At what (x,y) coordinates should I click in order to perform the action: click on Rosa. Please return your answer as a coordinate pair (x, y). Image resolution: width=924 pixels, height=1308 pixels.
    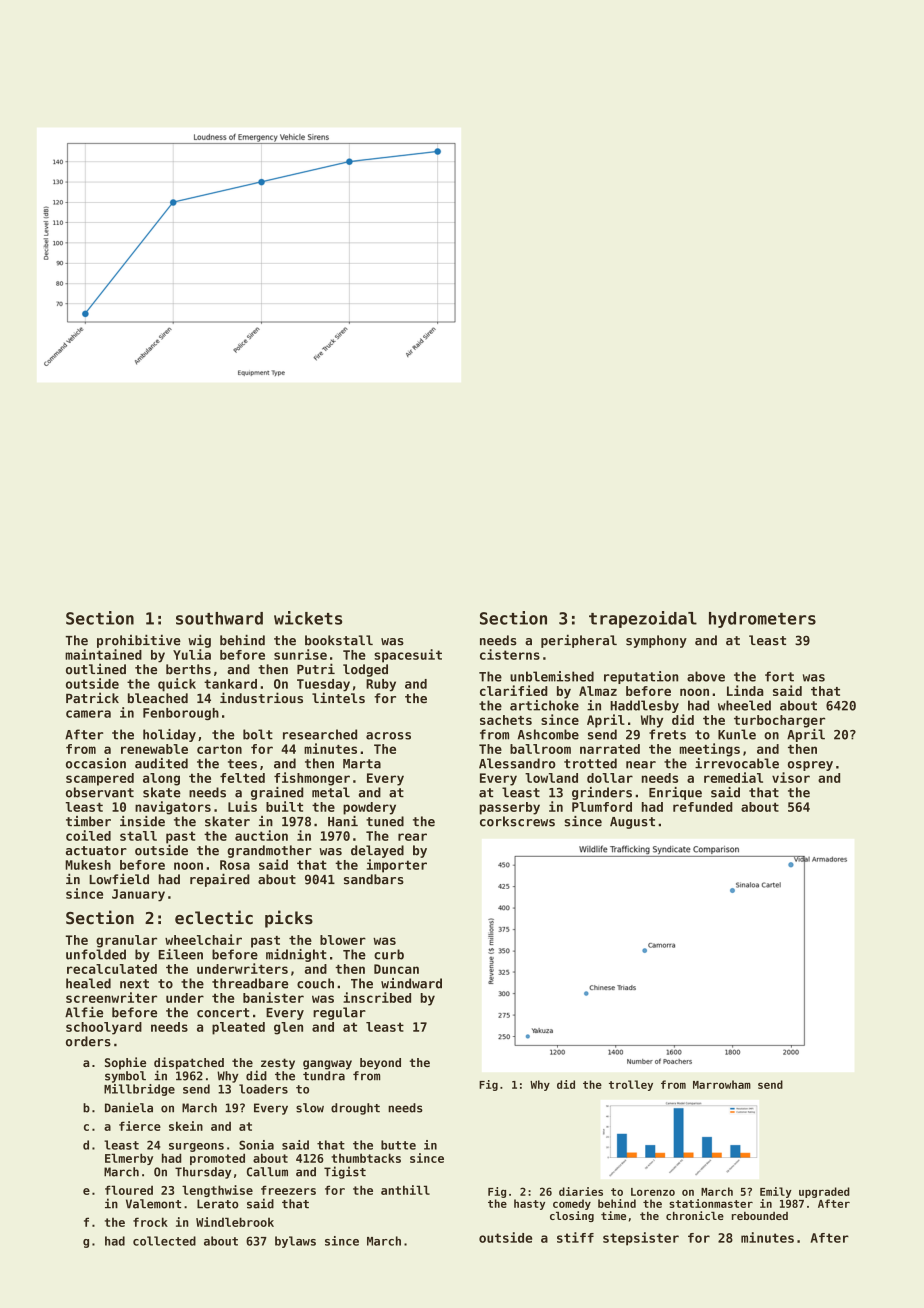
    Looking at the image, I should click on (235, 865).
